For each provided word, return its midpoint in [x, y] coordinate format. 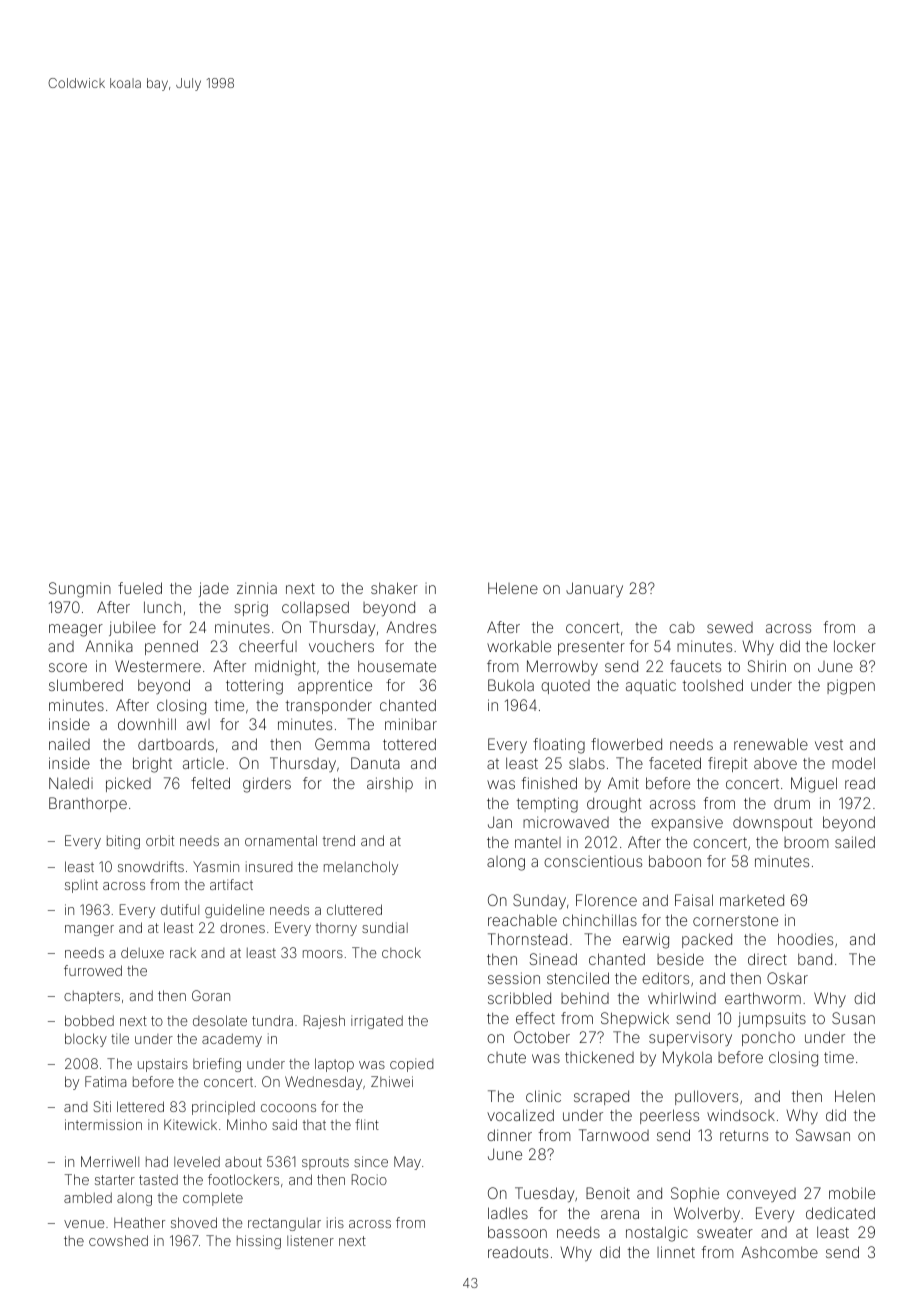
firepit [727, 764]
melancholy [361, 868]
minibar [411, 724]
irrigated [377, 1022]
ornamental [281, 840]
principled [223, 1108]
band [815, 959]
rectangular [284, 1224]
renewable [771, 744]
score [68, 667]
